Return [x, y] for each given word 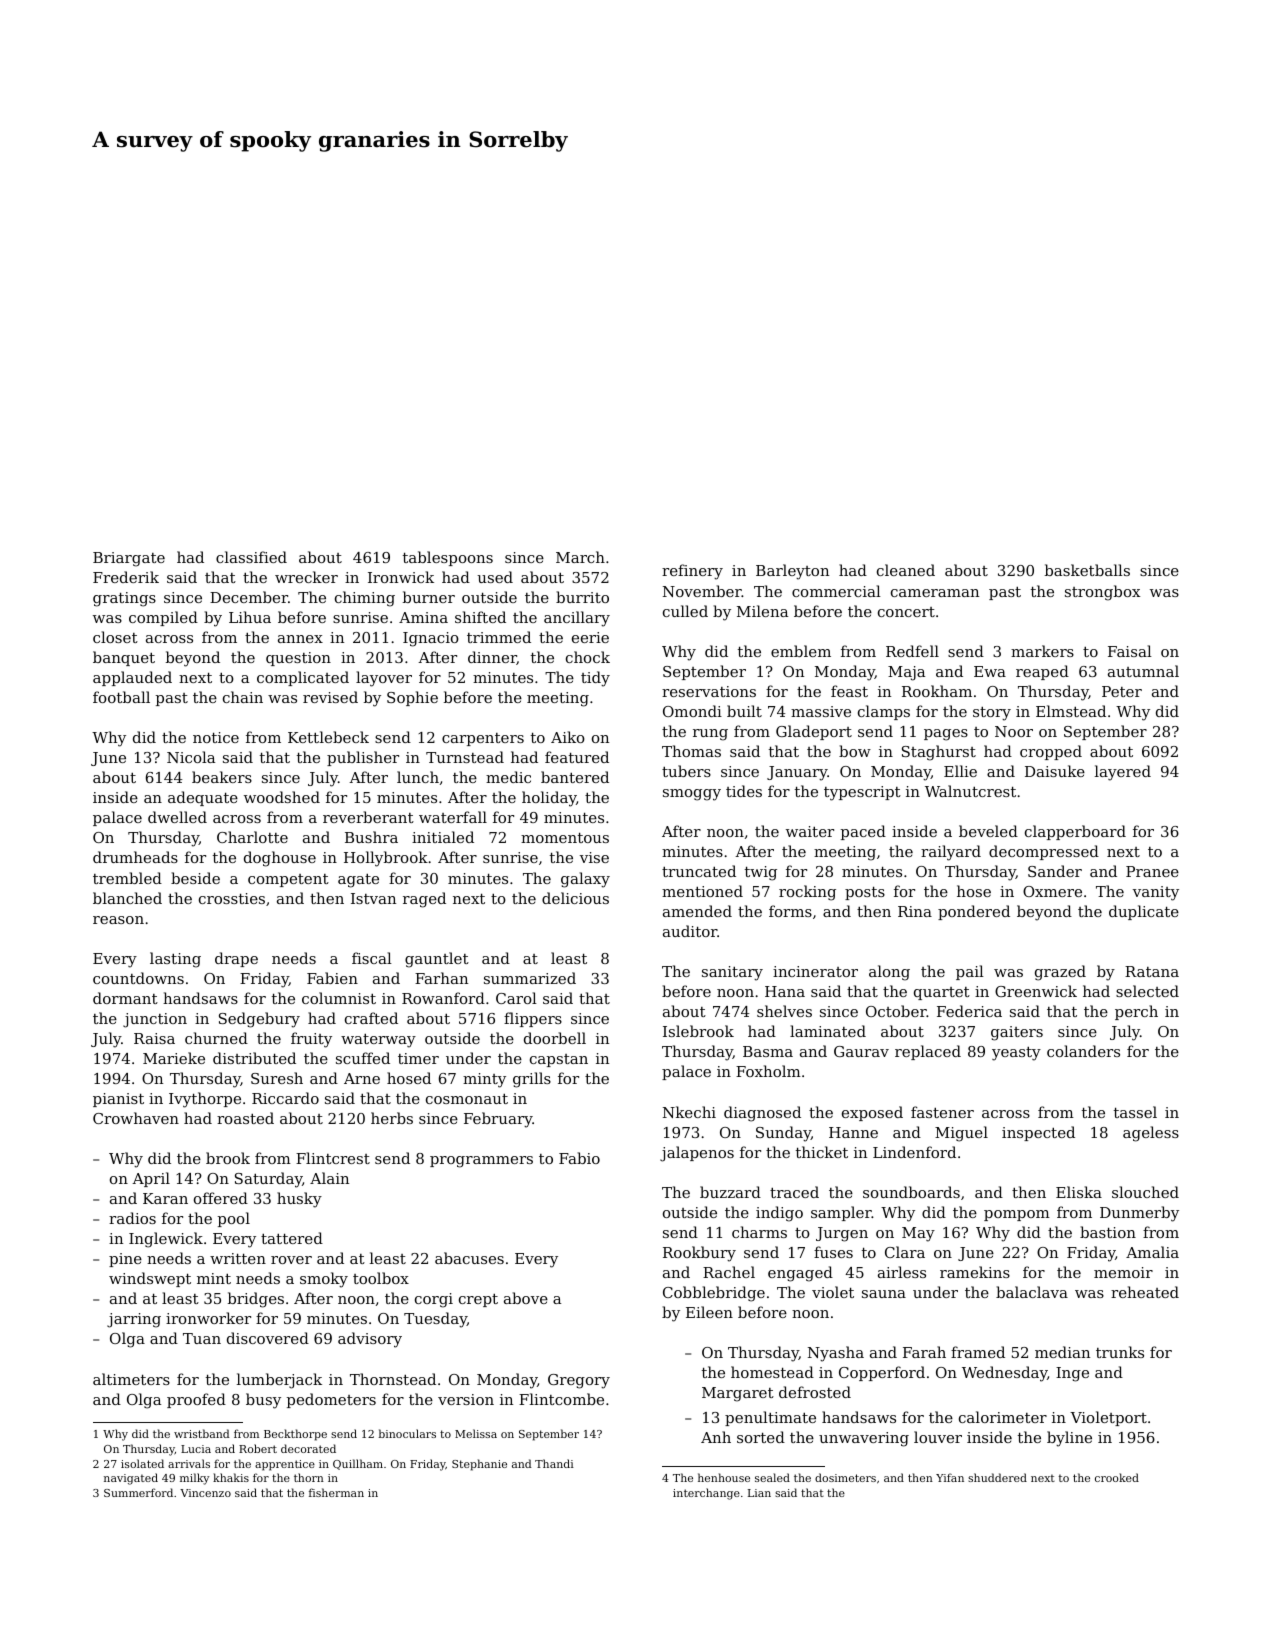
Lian [759, 1493]
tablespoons [448, 558]
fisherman [336, 1492]
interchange [706, 1494]
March [580, 557]
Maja [906, 673]
